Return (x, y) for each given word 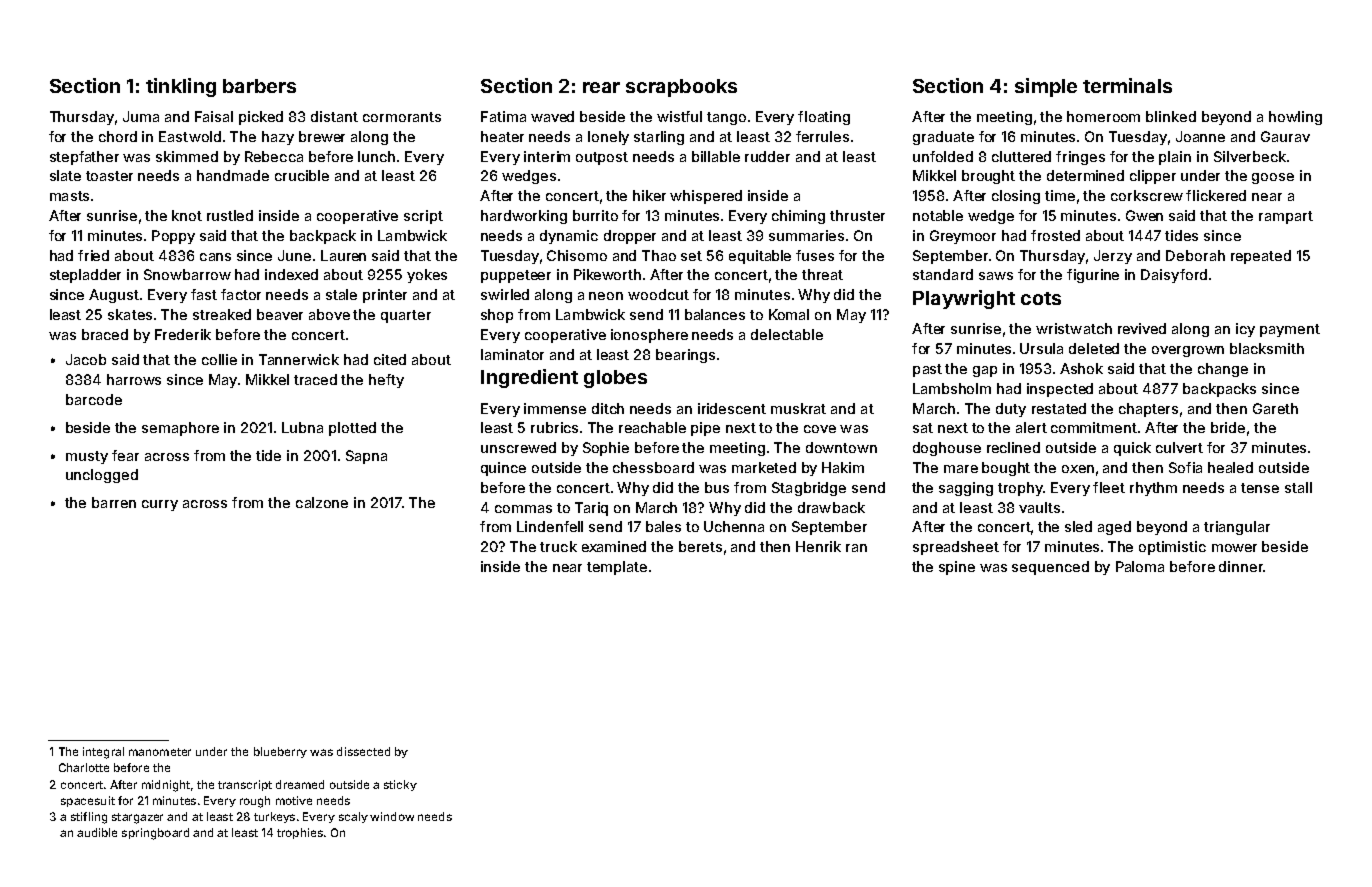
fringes (1080, 158)
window (392, 816)
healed (1230, 467)
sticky (400, 785)
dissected (363, 751)
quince (503, 469)
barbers (259, 86)
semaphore (180, 429)
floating (824, 118)
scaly (353, 817)
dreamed (300, 784)
